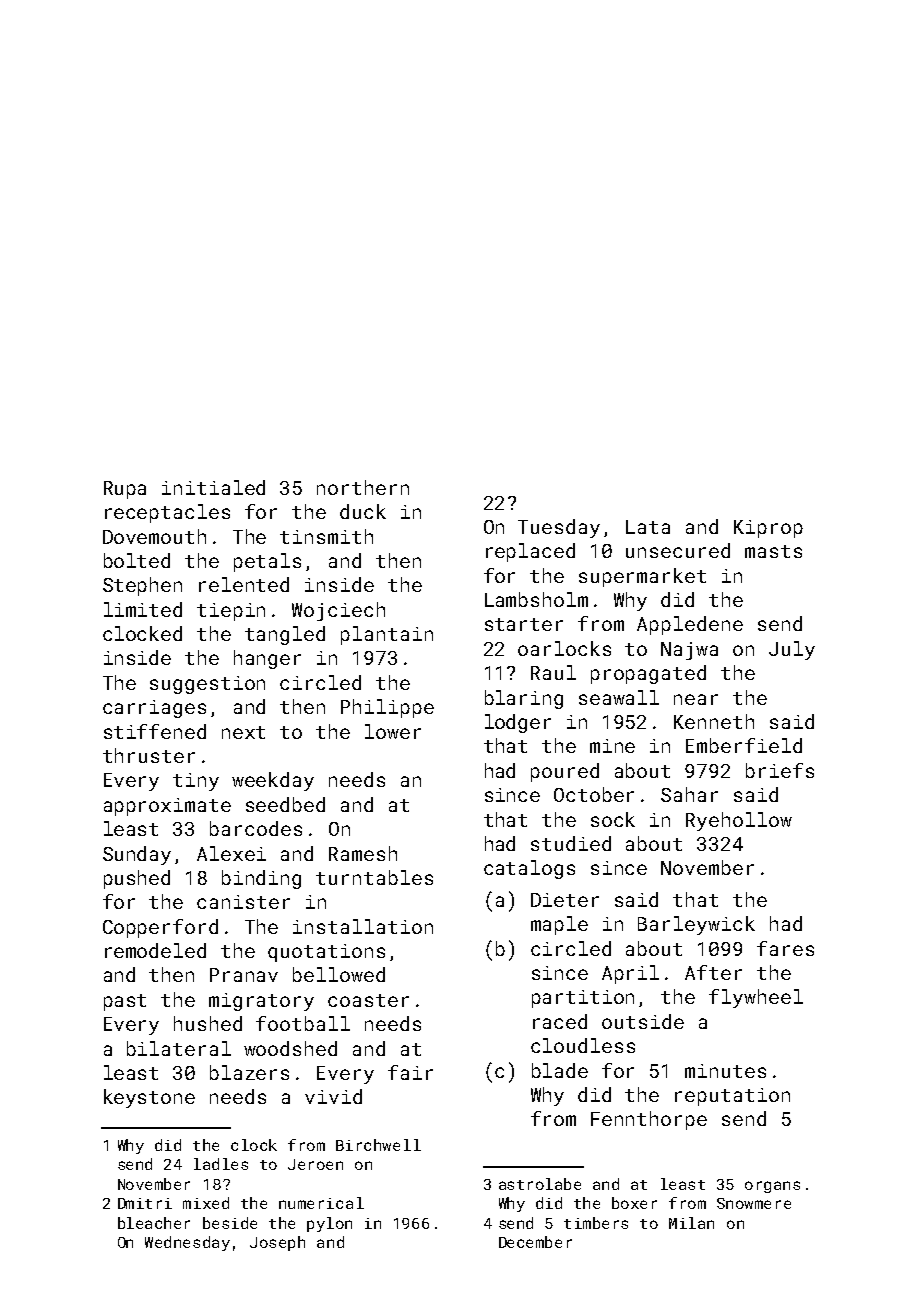 Image resolution: width=924 pixels, height=1311 pixels. What do you see at coordinates (143, 609) in the screenshot?
I see `limited` at bounding box center [143, 609].
